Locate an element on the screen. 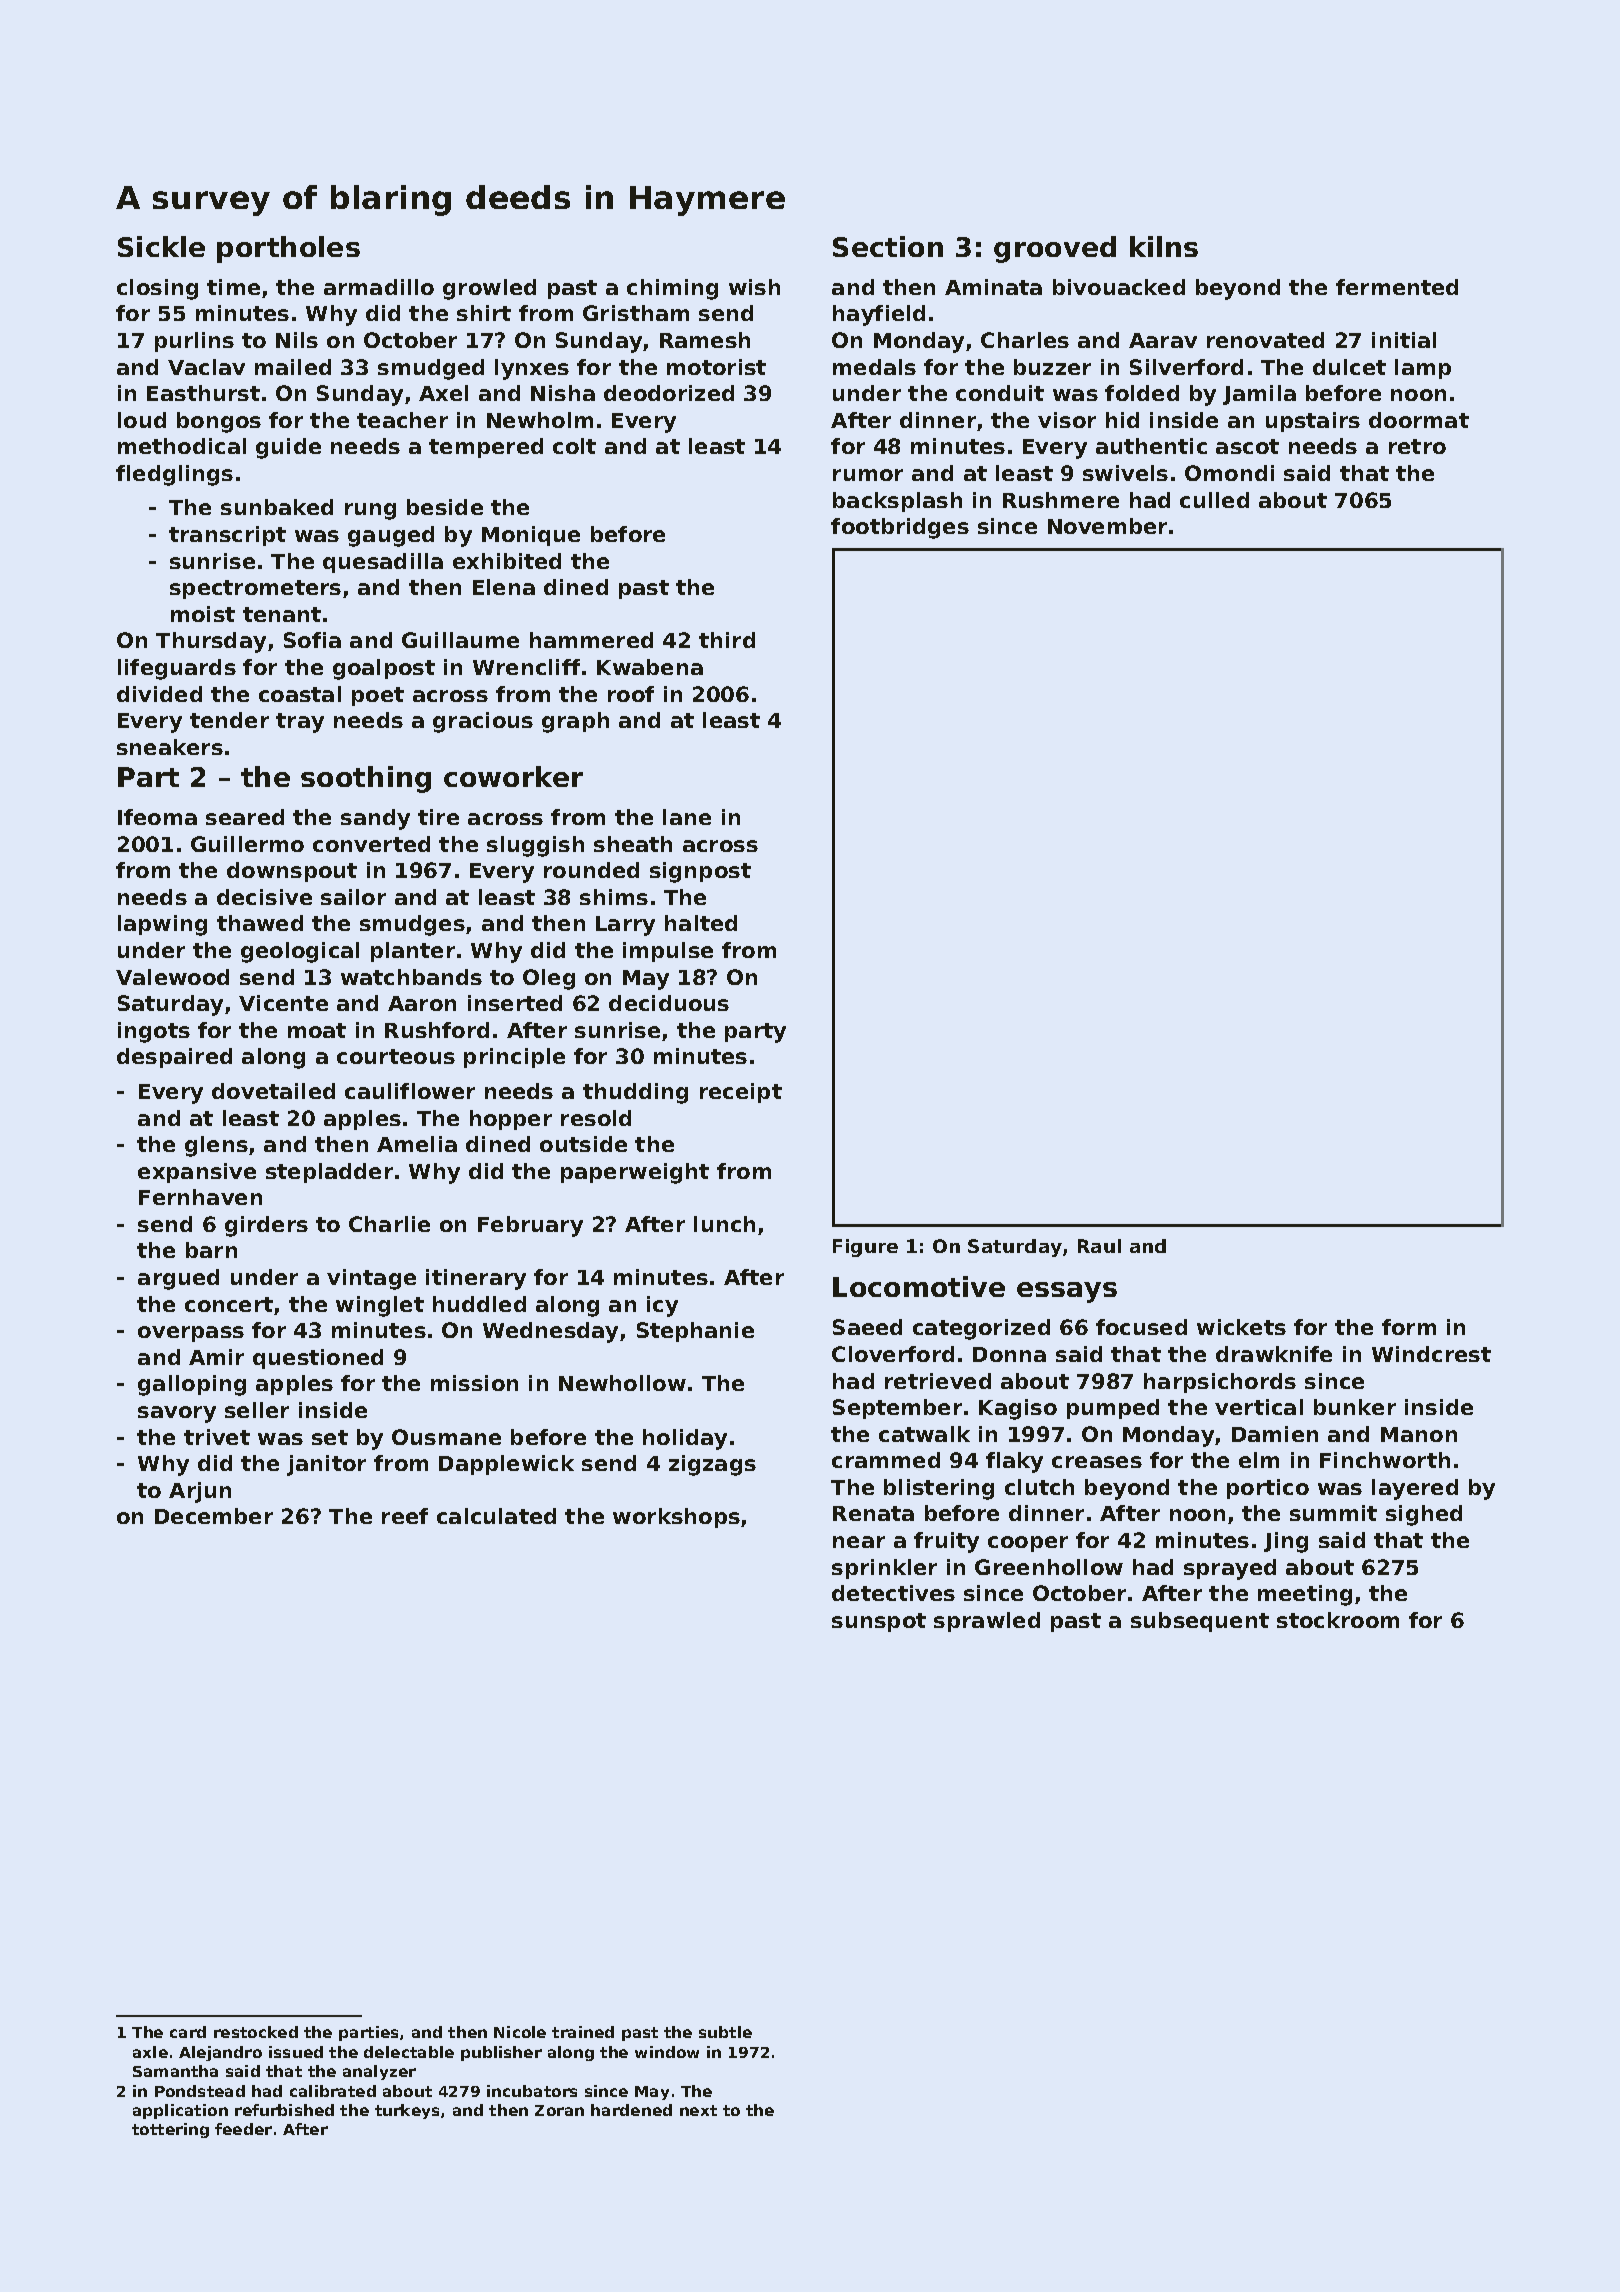  cooper is located at coordinates (1028, 1544).
